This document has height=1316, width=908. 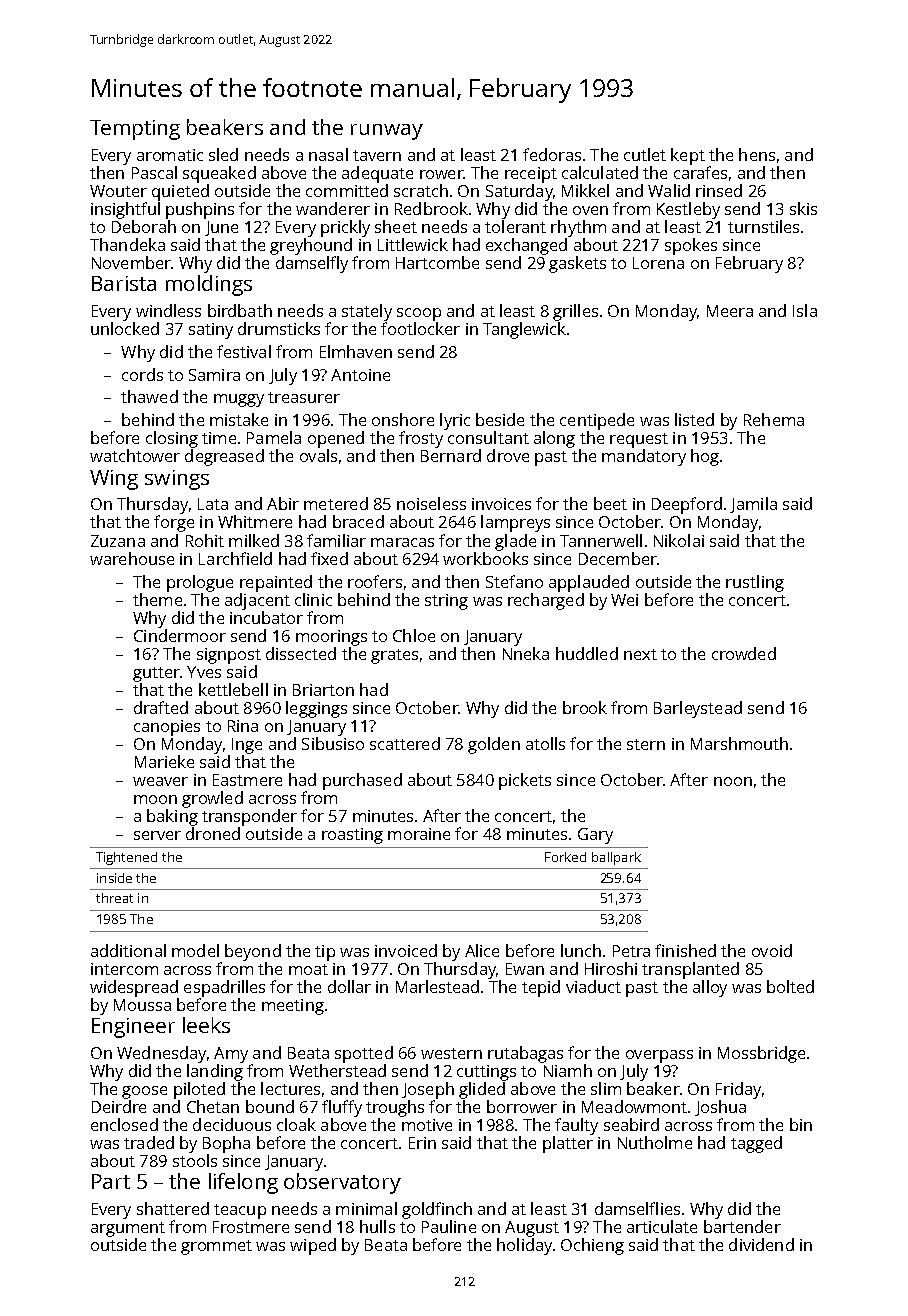 I want to click on lifelong, so click(x=243, y=1183).
